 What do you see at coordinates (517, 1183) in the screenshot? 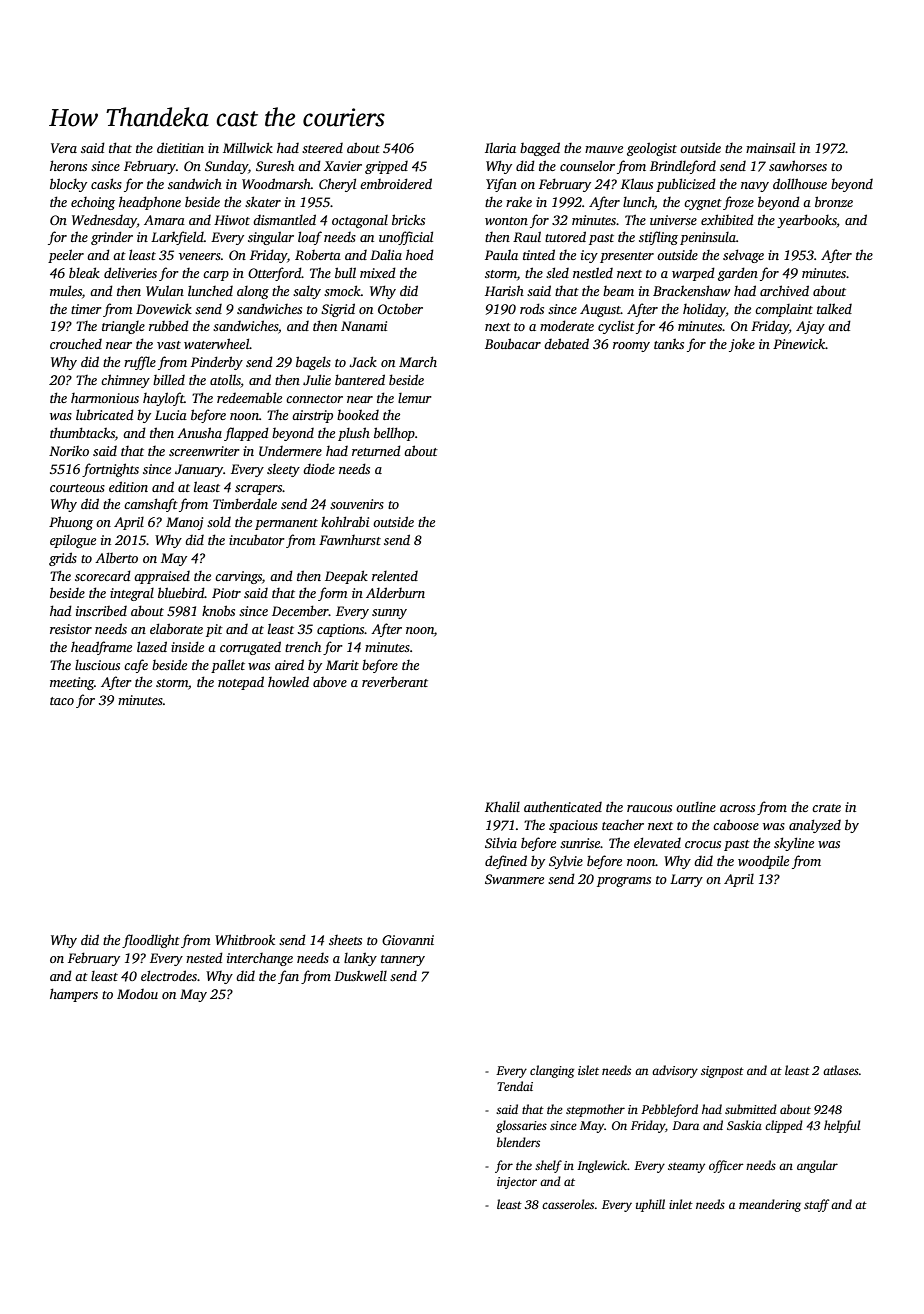
I see `injector` at bounding box center [517, 1183].
